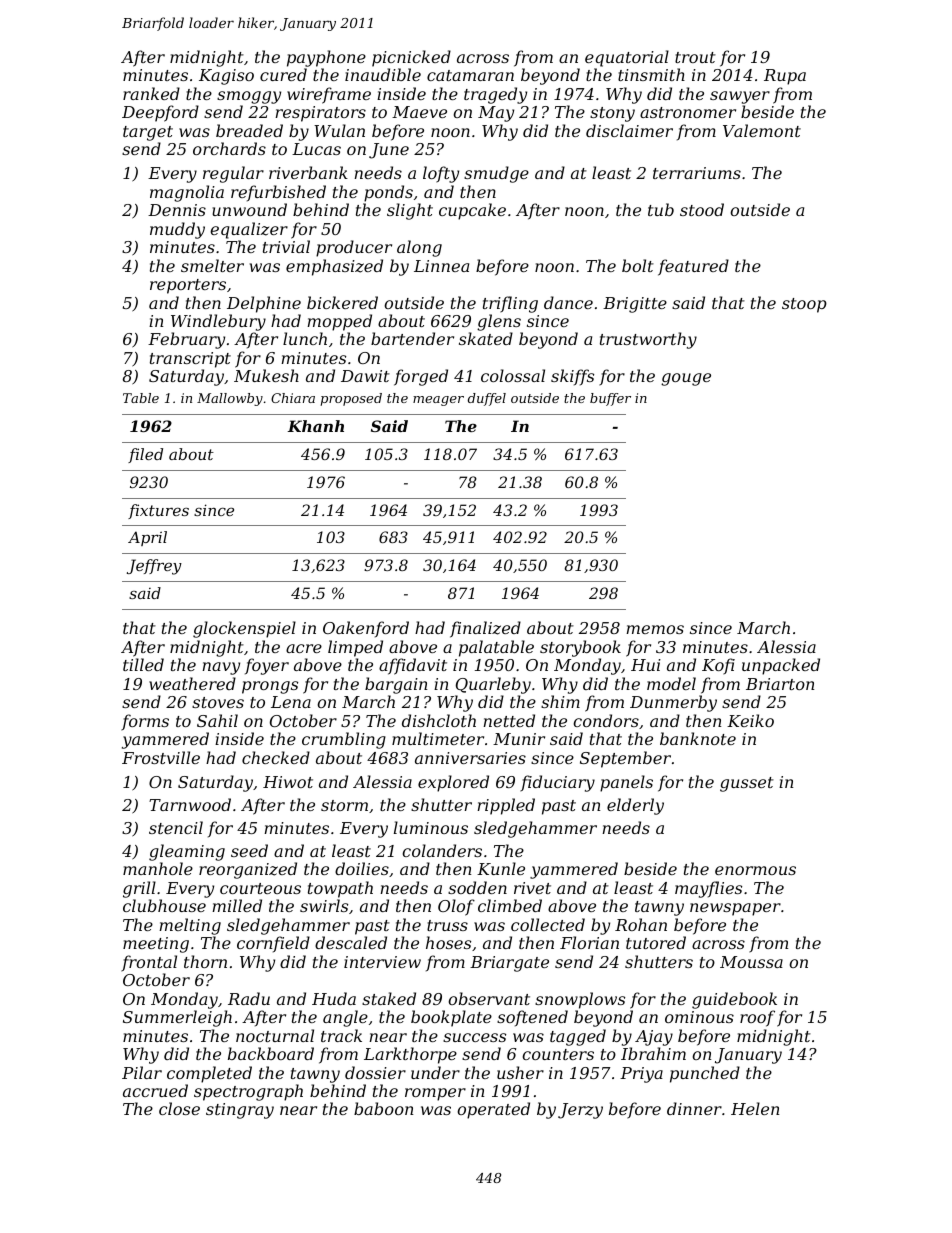 Image resolution: width=952 pixels, height=1233 pixels. Describe the element at coordinates (179, 1108) in the screenshot. I see `close` at that location.
